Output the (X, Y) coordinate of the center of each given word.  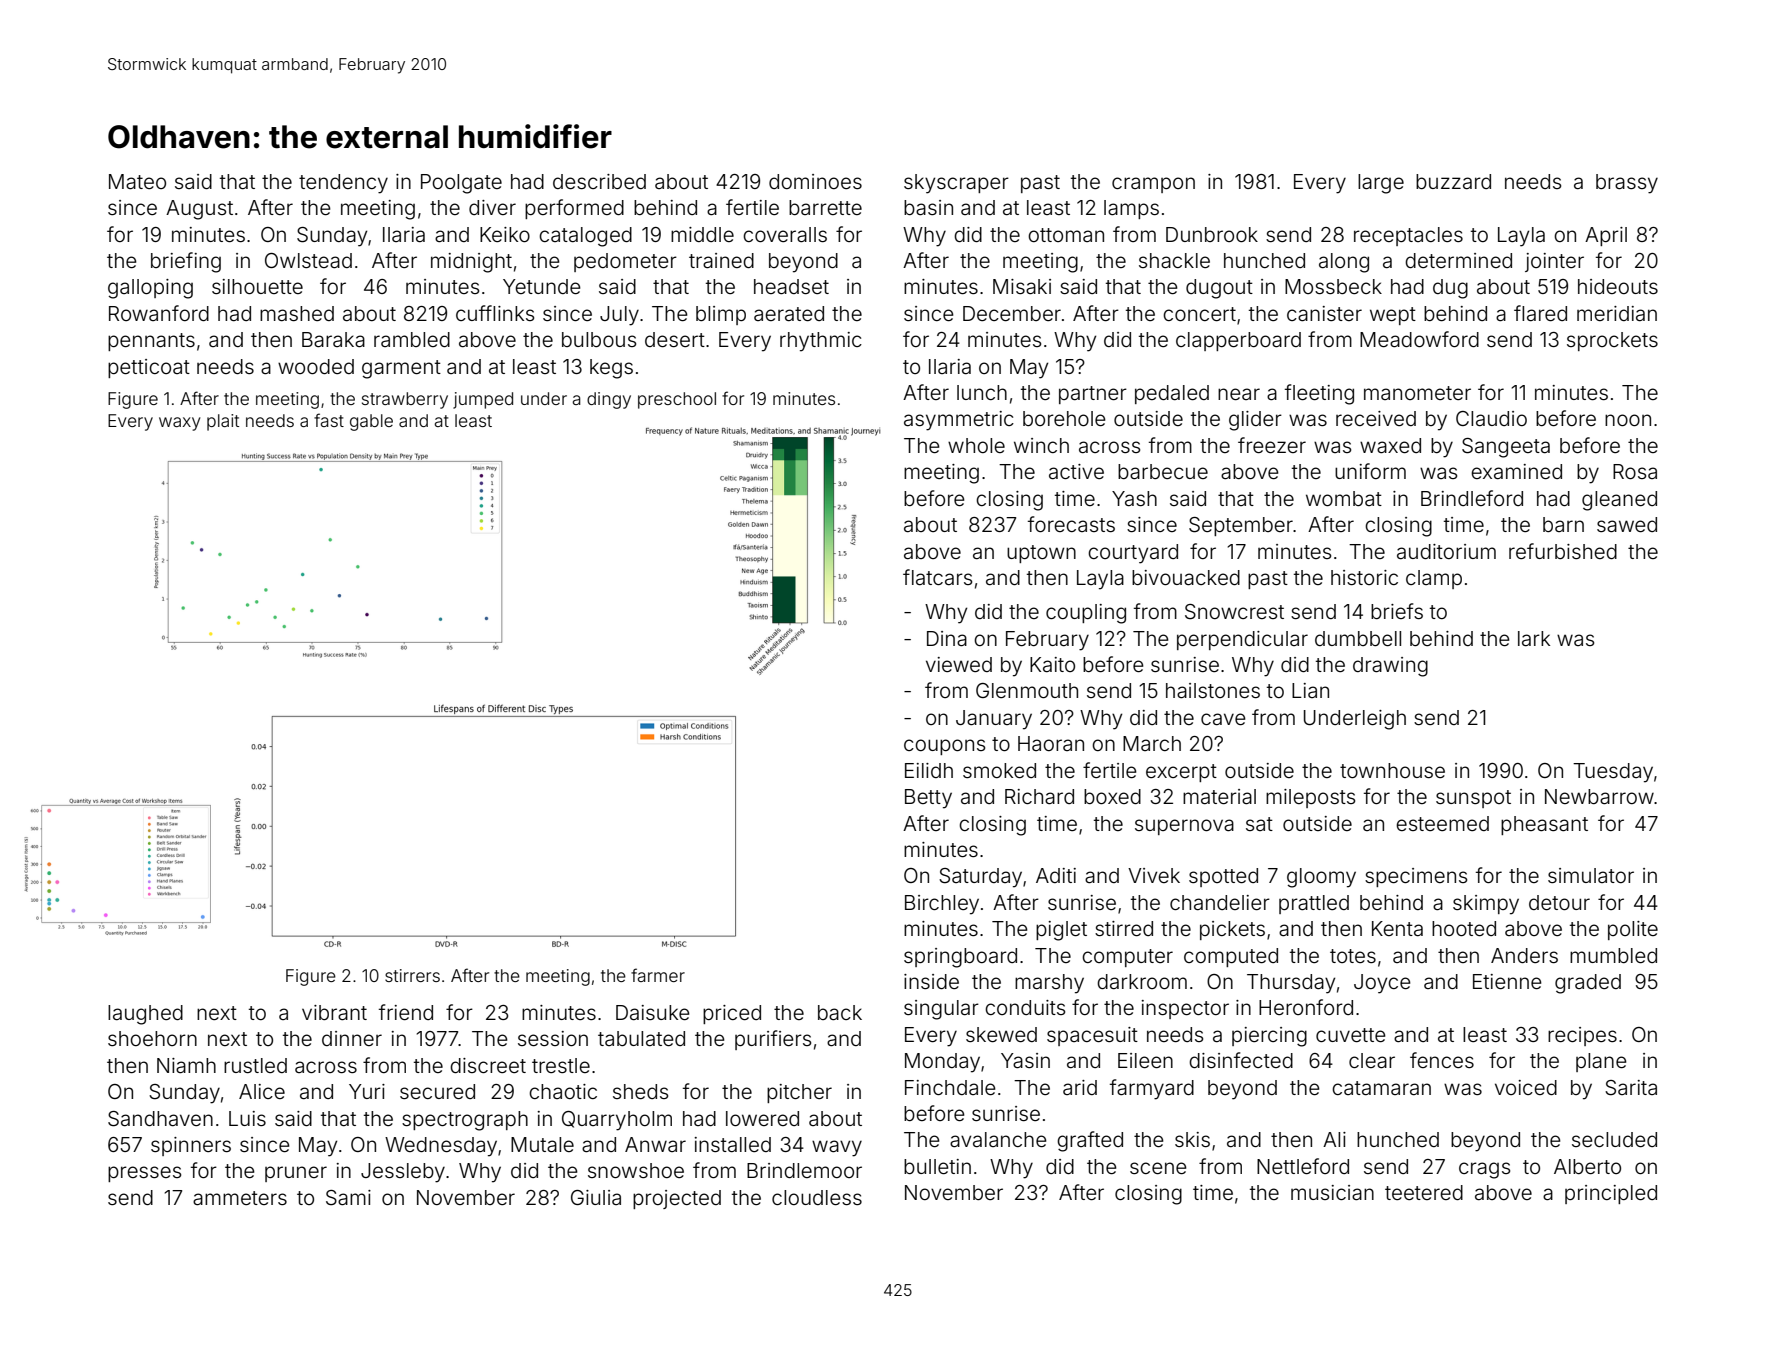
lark (1534, 638)
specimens (1416, 877)
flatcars (937, 577)
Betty (928, 799)
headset (791, 286)
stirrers (412, 975)
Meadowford (1419, 339)
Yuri (367, 1091)
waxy (179, 424)
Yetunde (542, 286)
